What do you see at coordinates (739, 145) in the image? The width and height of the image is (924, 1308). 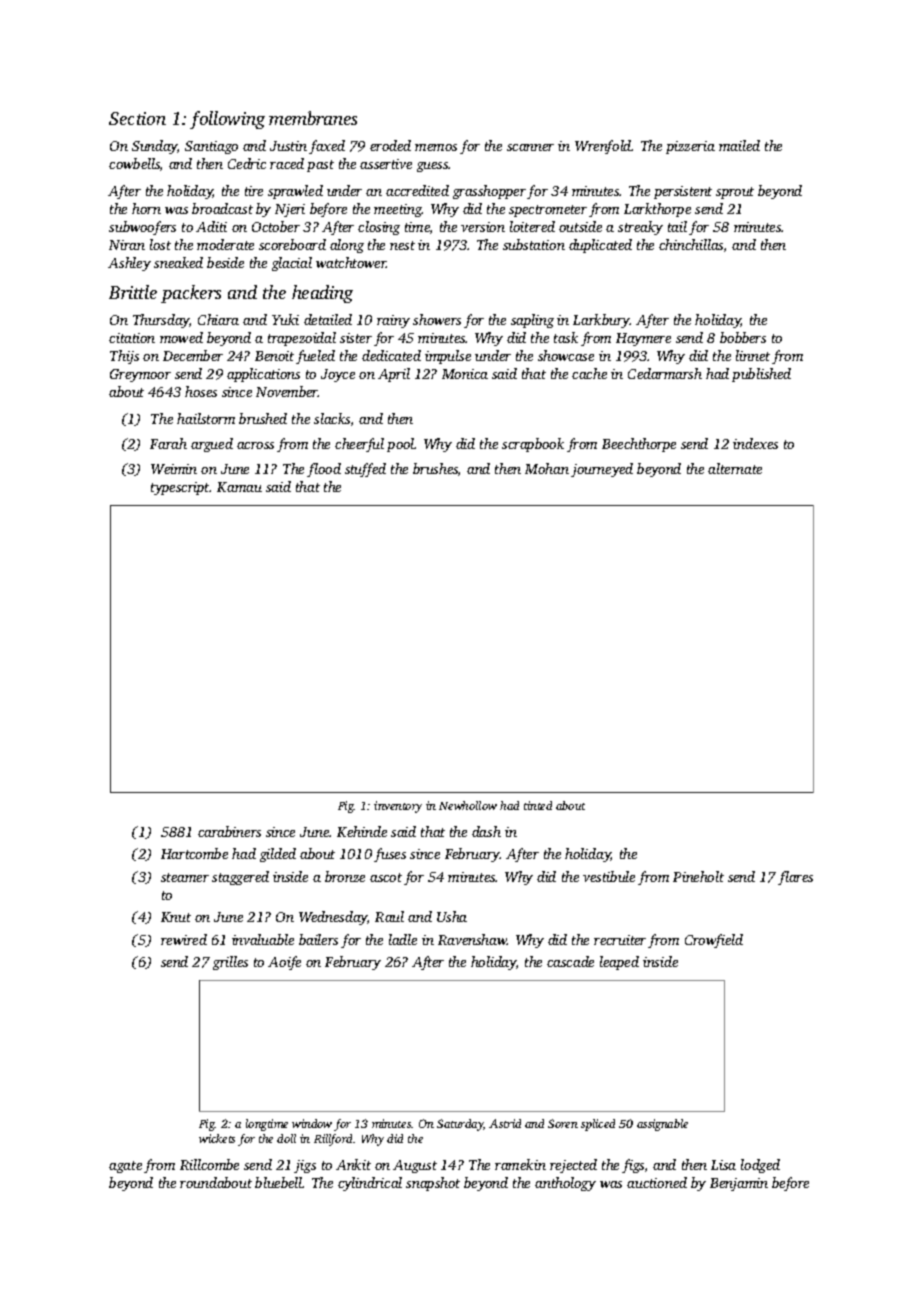 I see `mailed` at bounding box center [739, 145].
